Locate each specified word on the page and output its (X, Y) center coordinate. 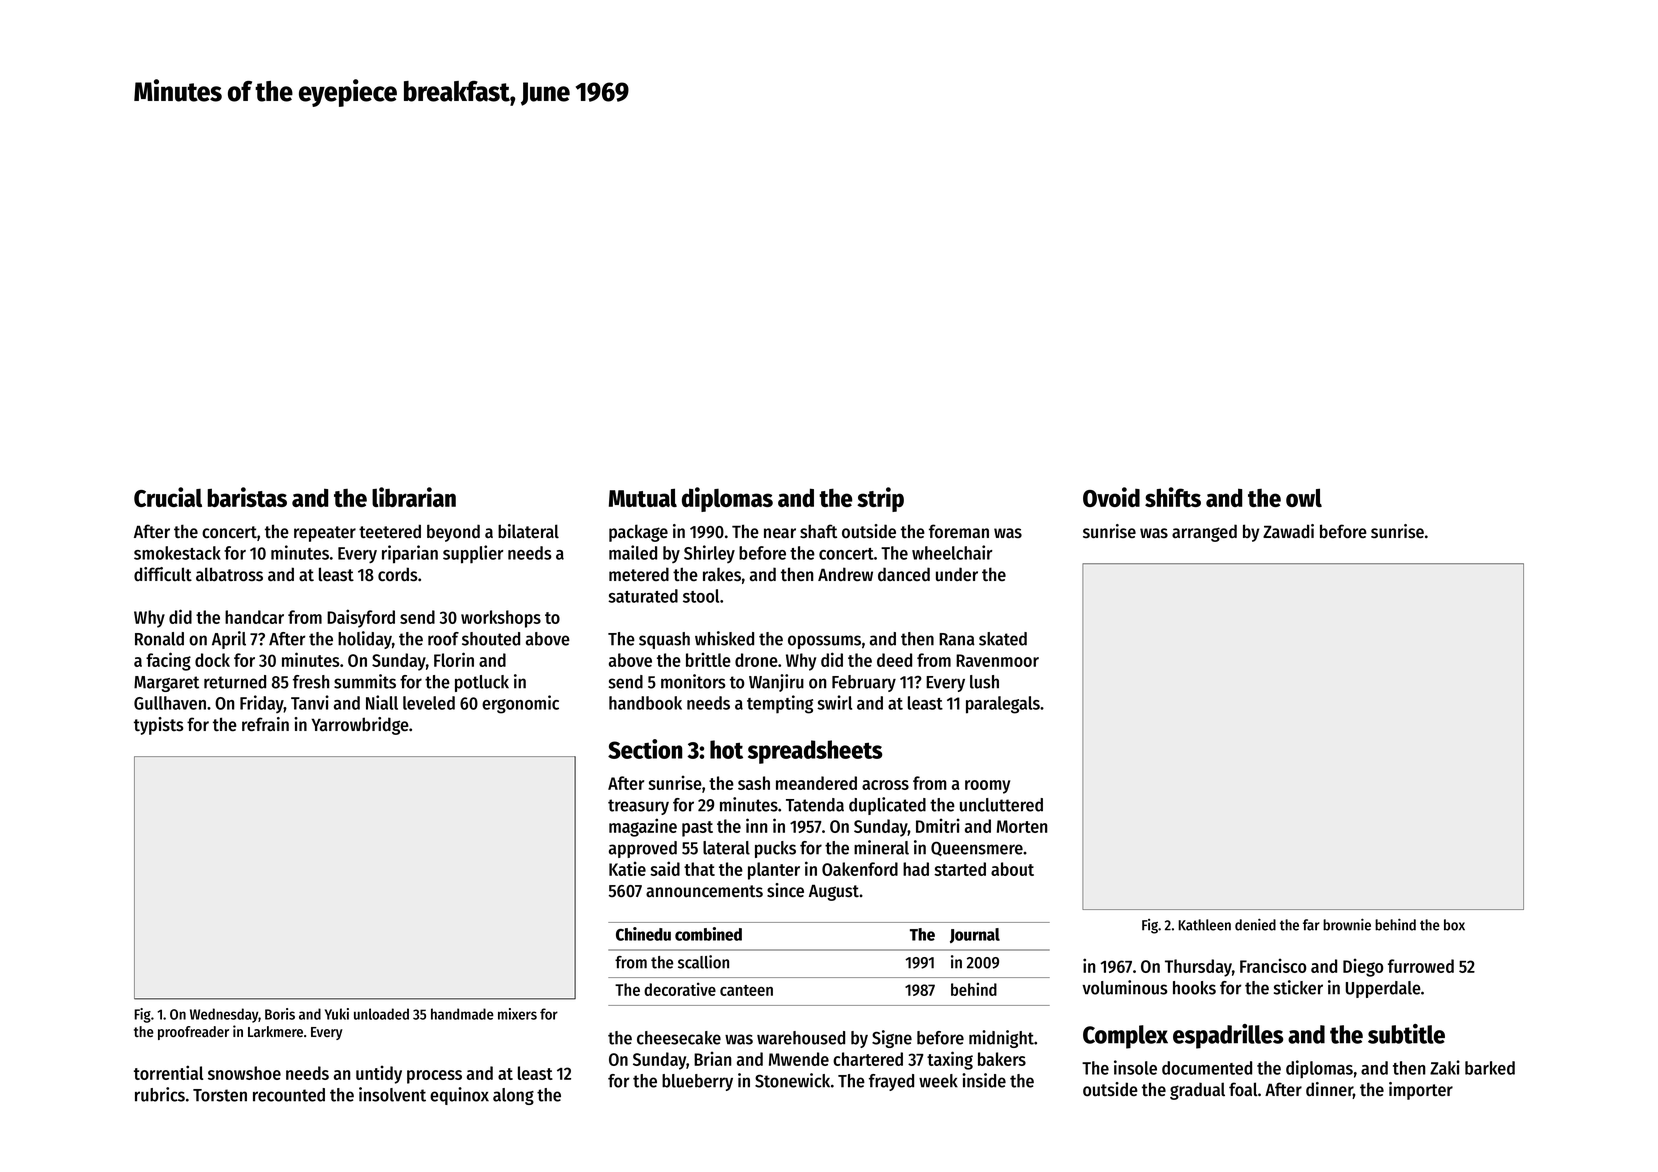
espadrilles (1228, 1036)
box (1454, 925)
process (434, 1077)
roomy (987, 787)
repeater (325, 534)
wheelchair (952, 552)
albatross (229, 574)
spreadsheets (815, 752)
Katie (627, 868)
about (1012, 869)
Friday (262, 704)
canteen (746, 990)
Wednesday (224, 1015)
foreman (959, 531)
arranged (1204, 533)
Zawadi (1288, 531)
